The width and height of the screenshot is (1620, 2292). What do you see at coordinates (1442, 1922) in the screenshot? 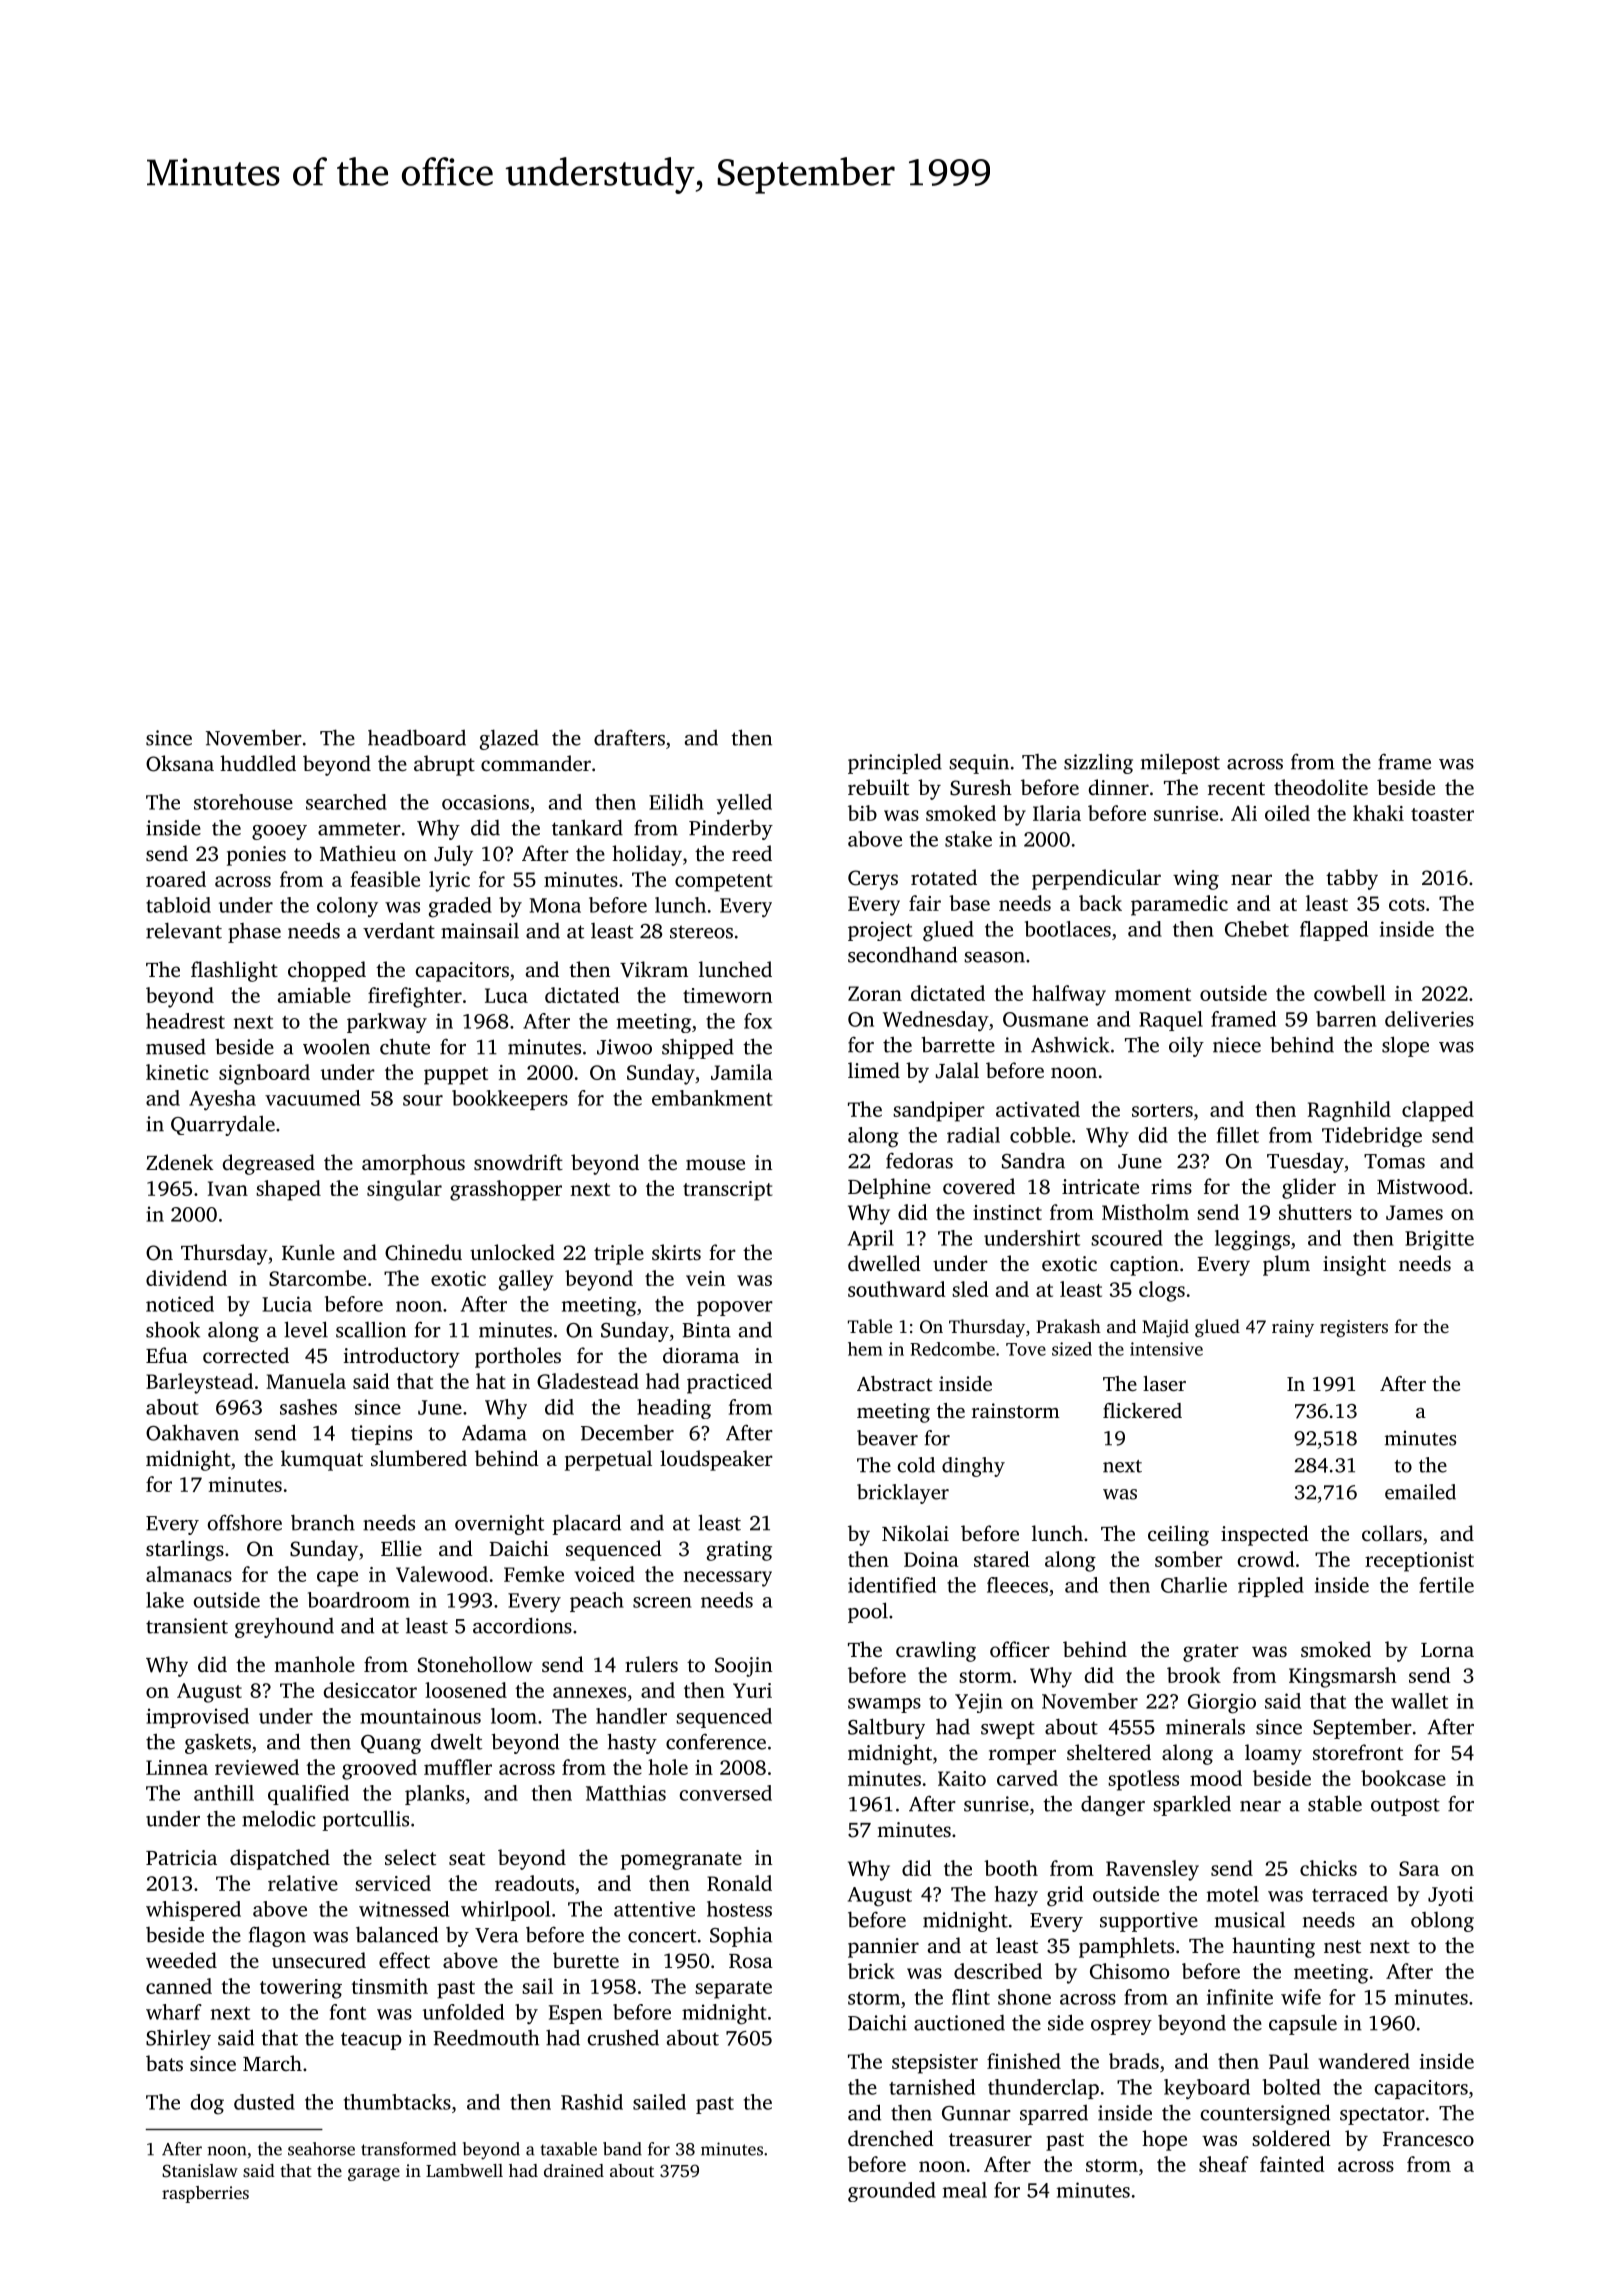
I see `oblong` at bounding box center [1442, 1922].
